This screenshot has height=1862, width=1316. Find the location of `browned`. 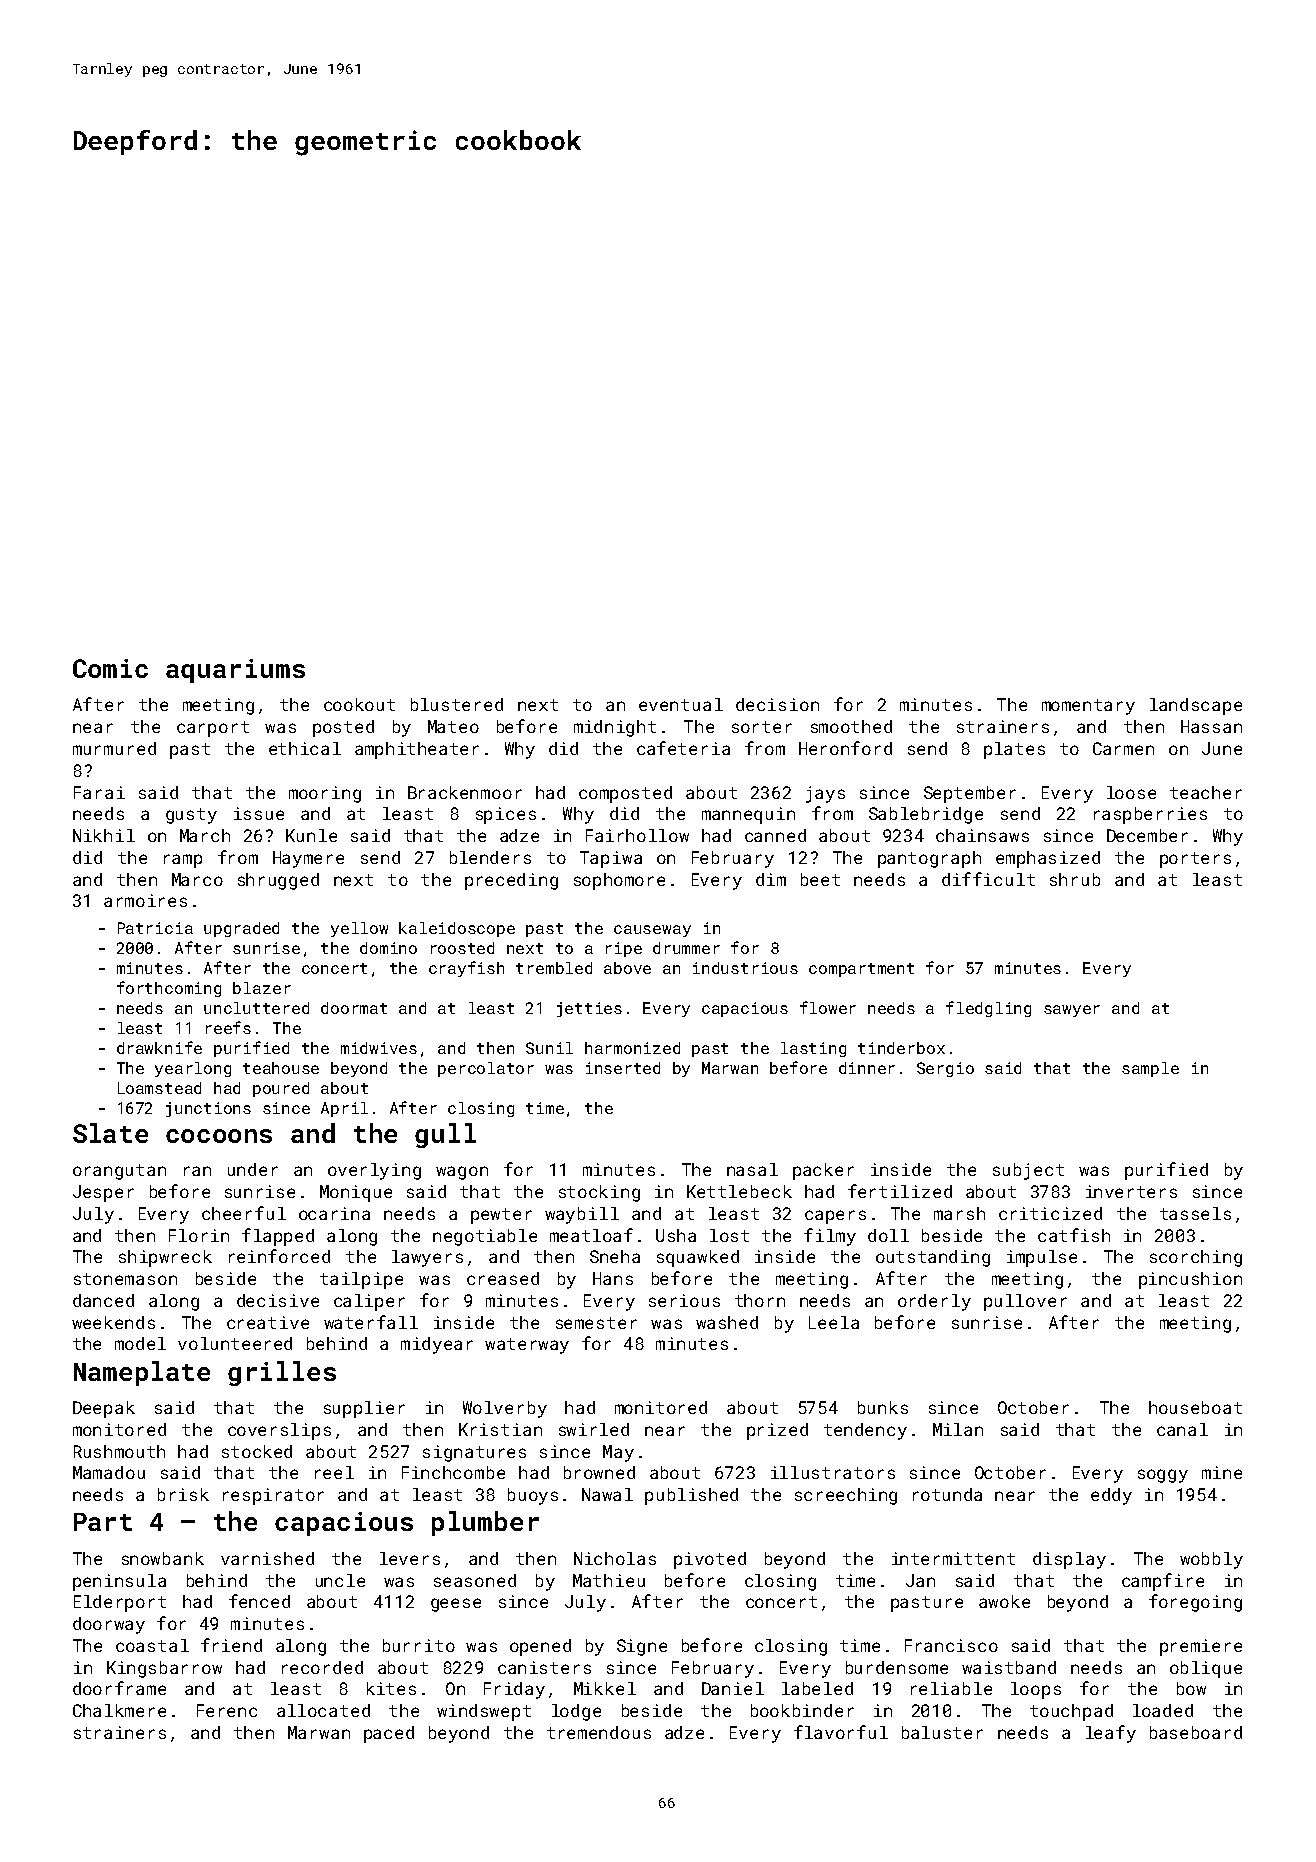

browned is located at coordinates (599, 1472).
